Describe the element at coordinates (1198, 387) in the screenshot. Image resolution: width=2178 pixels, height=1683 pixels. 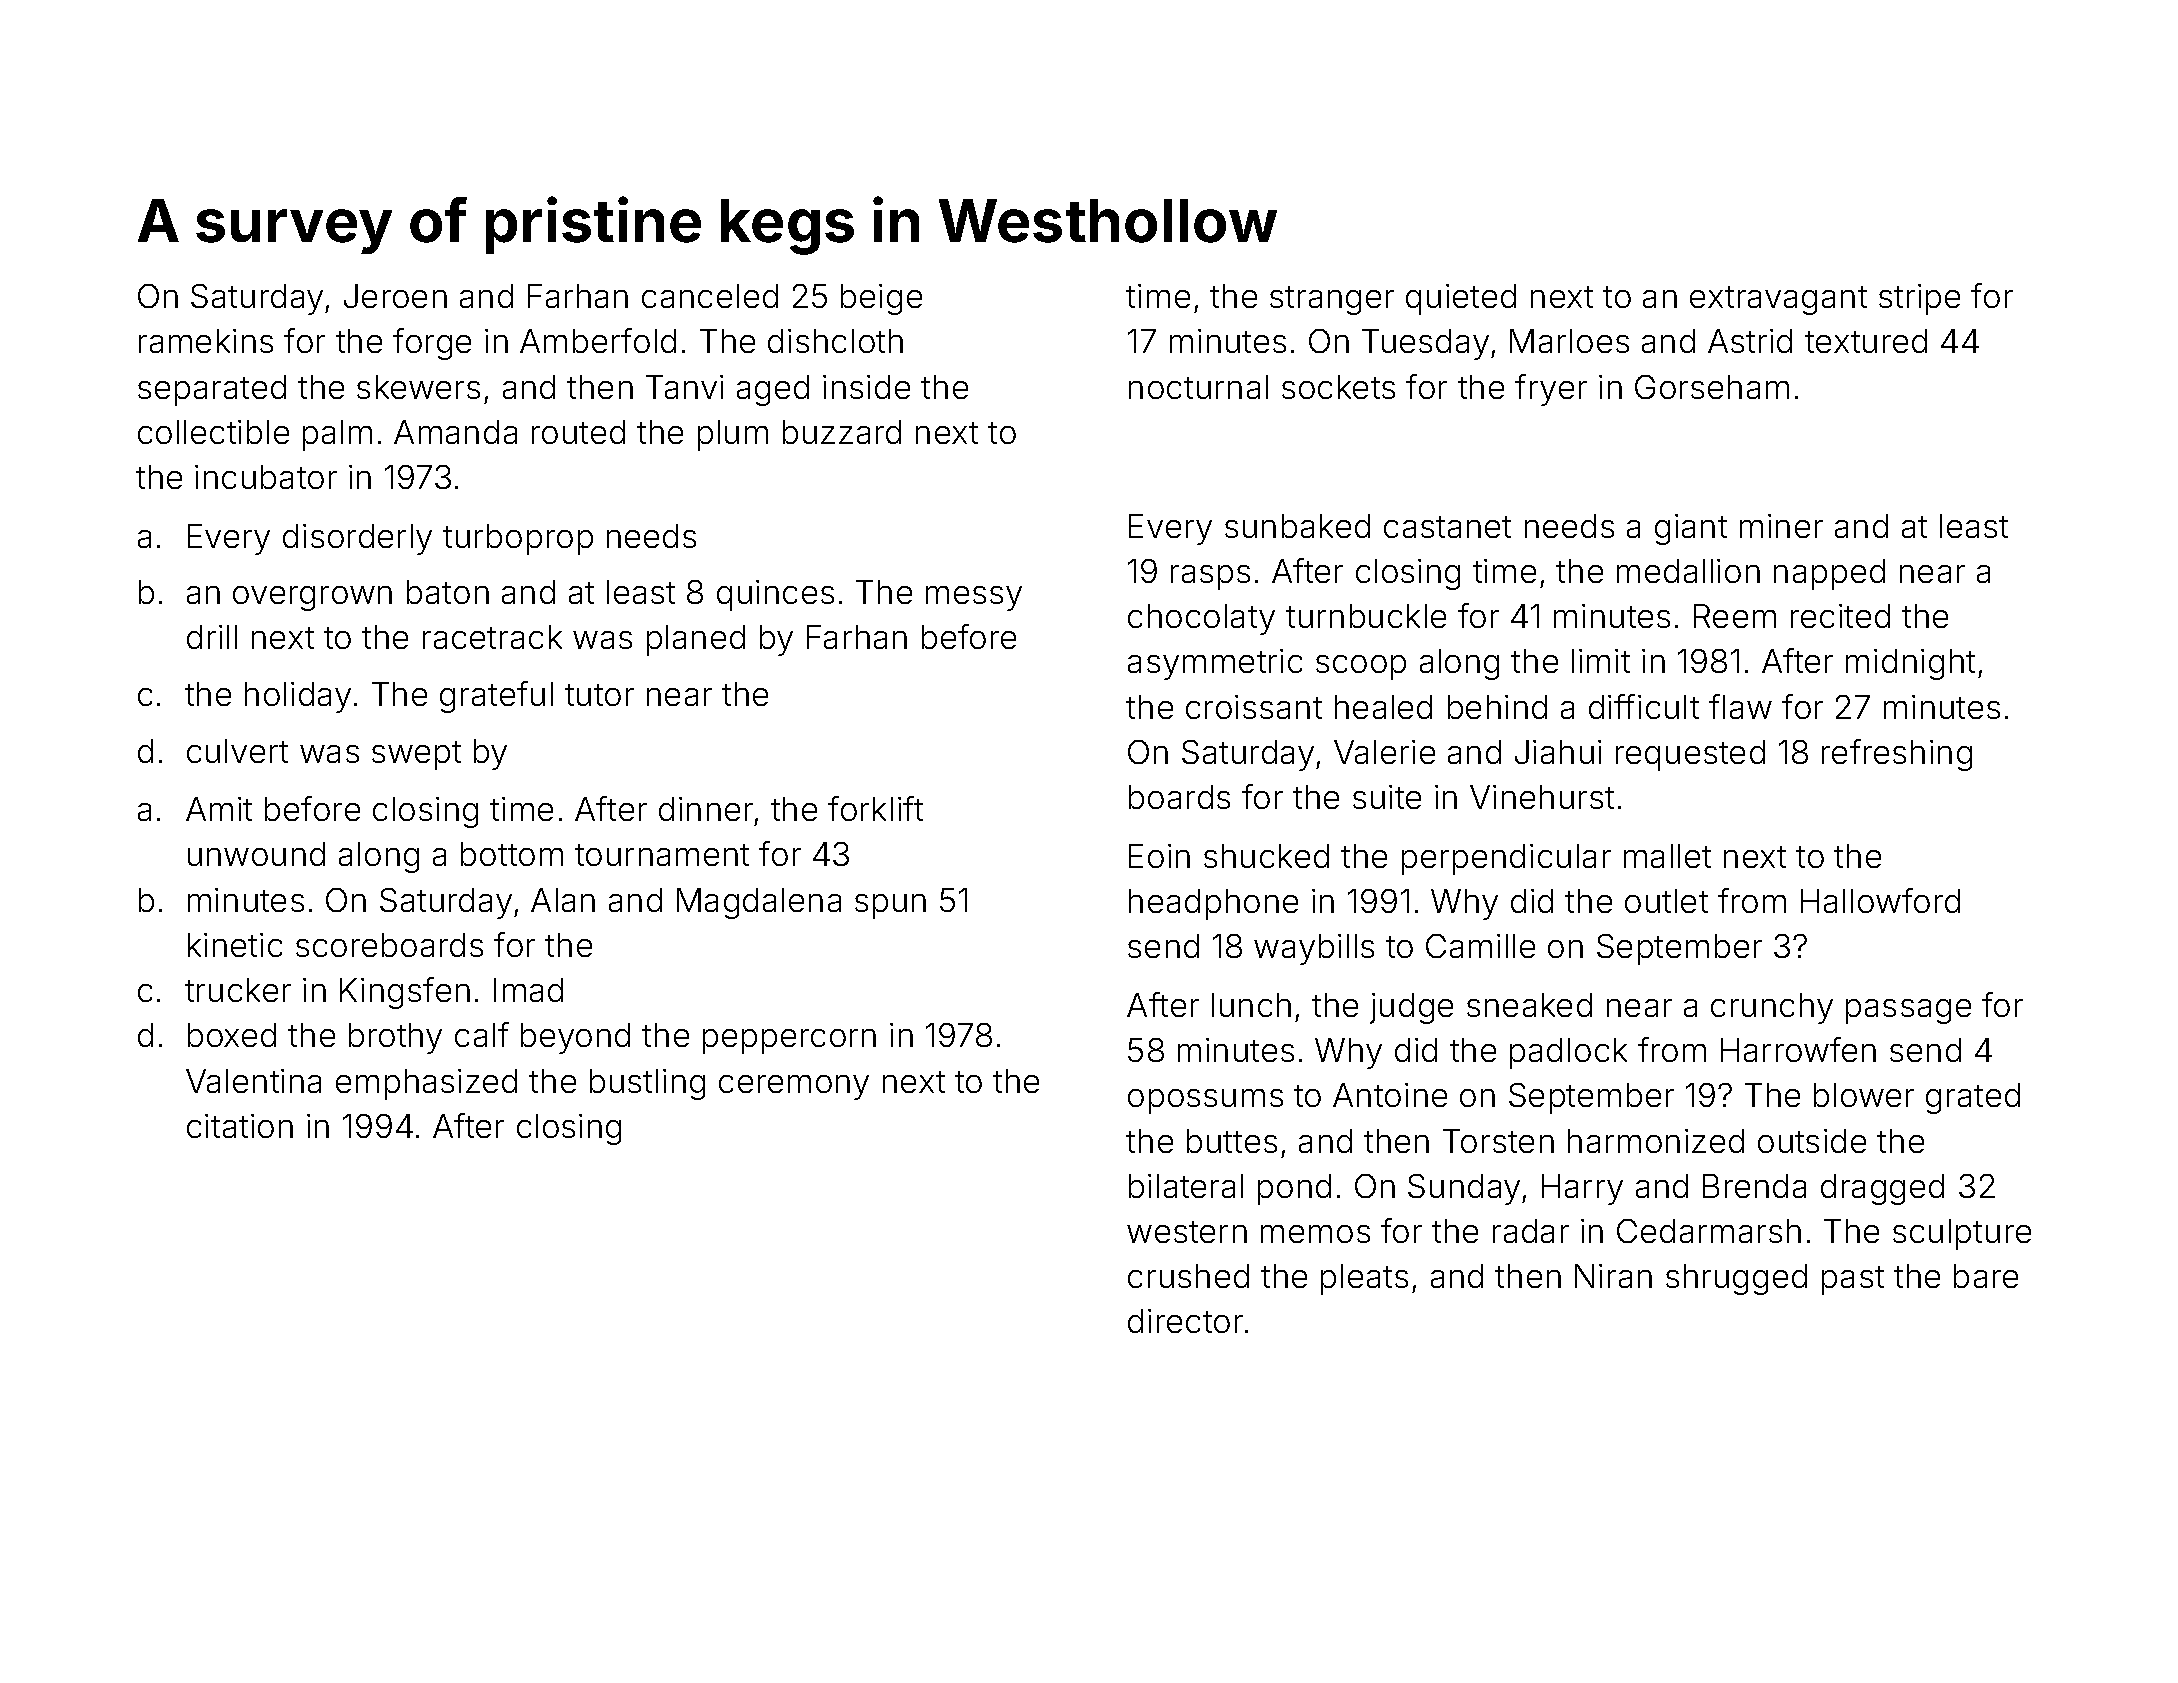
I see `nocturnal` at that location.
